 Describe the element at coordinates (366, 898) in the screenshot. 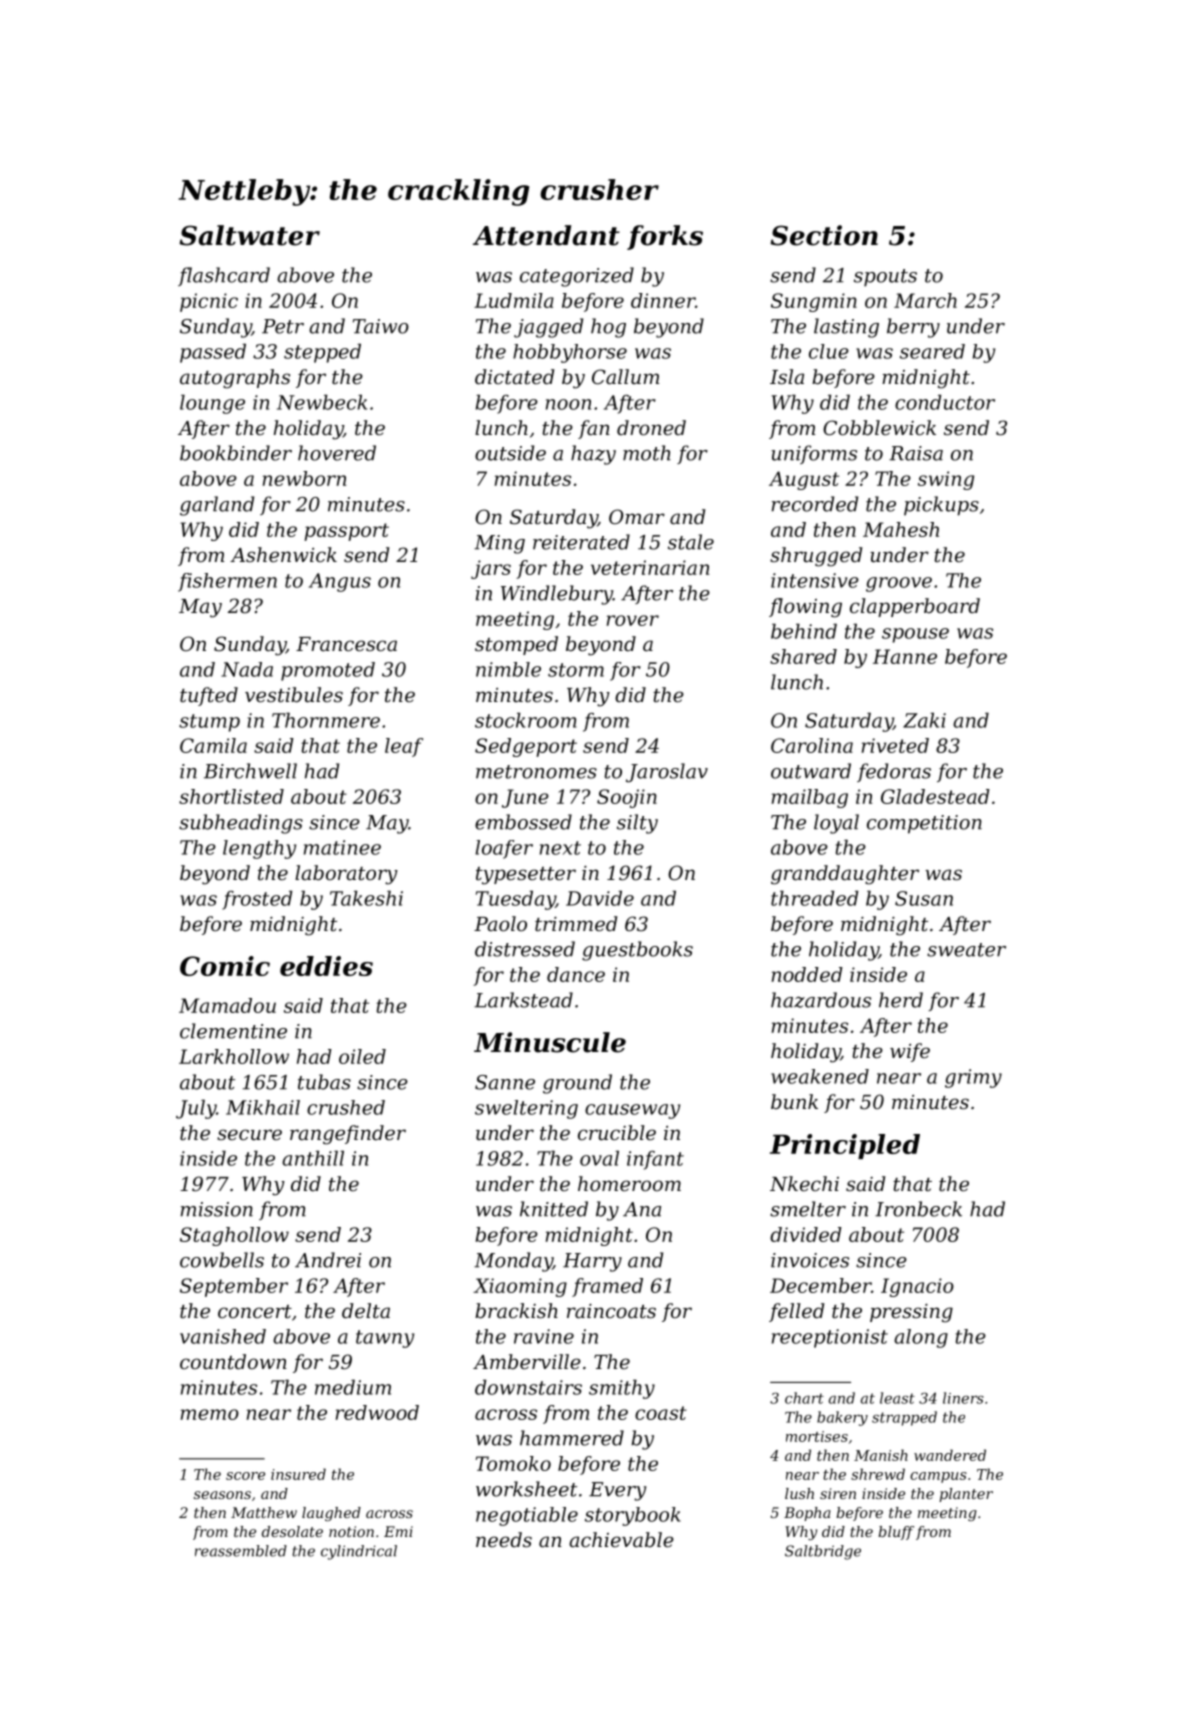

I see `Takeshi` at that location.
